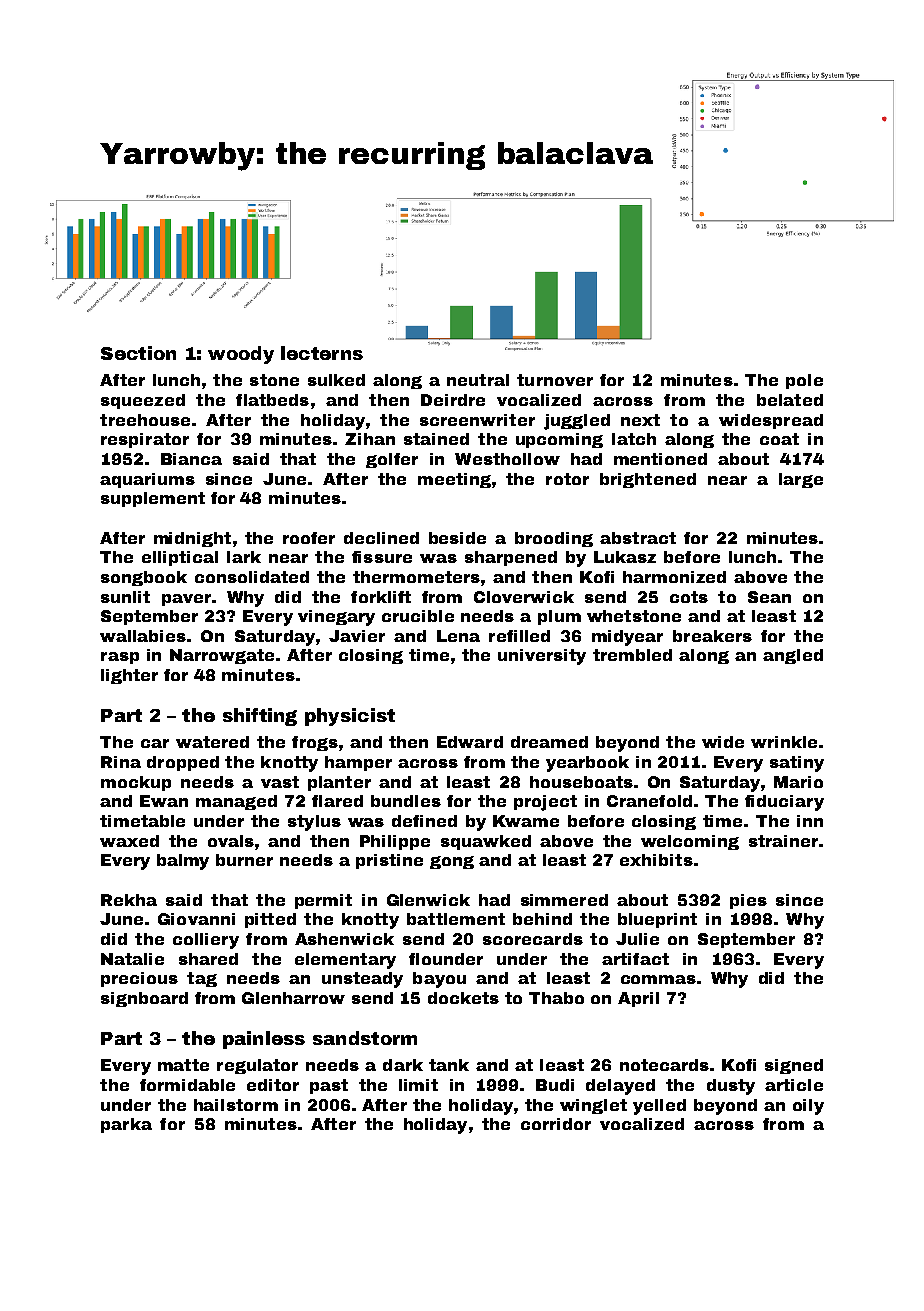 This image has height=1311, width=924. Describe the element at coordinates (556, 1124) in the image. I see `corridor` at that location.
